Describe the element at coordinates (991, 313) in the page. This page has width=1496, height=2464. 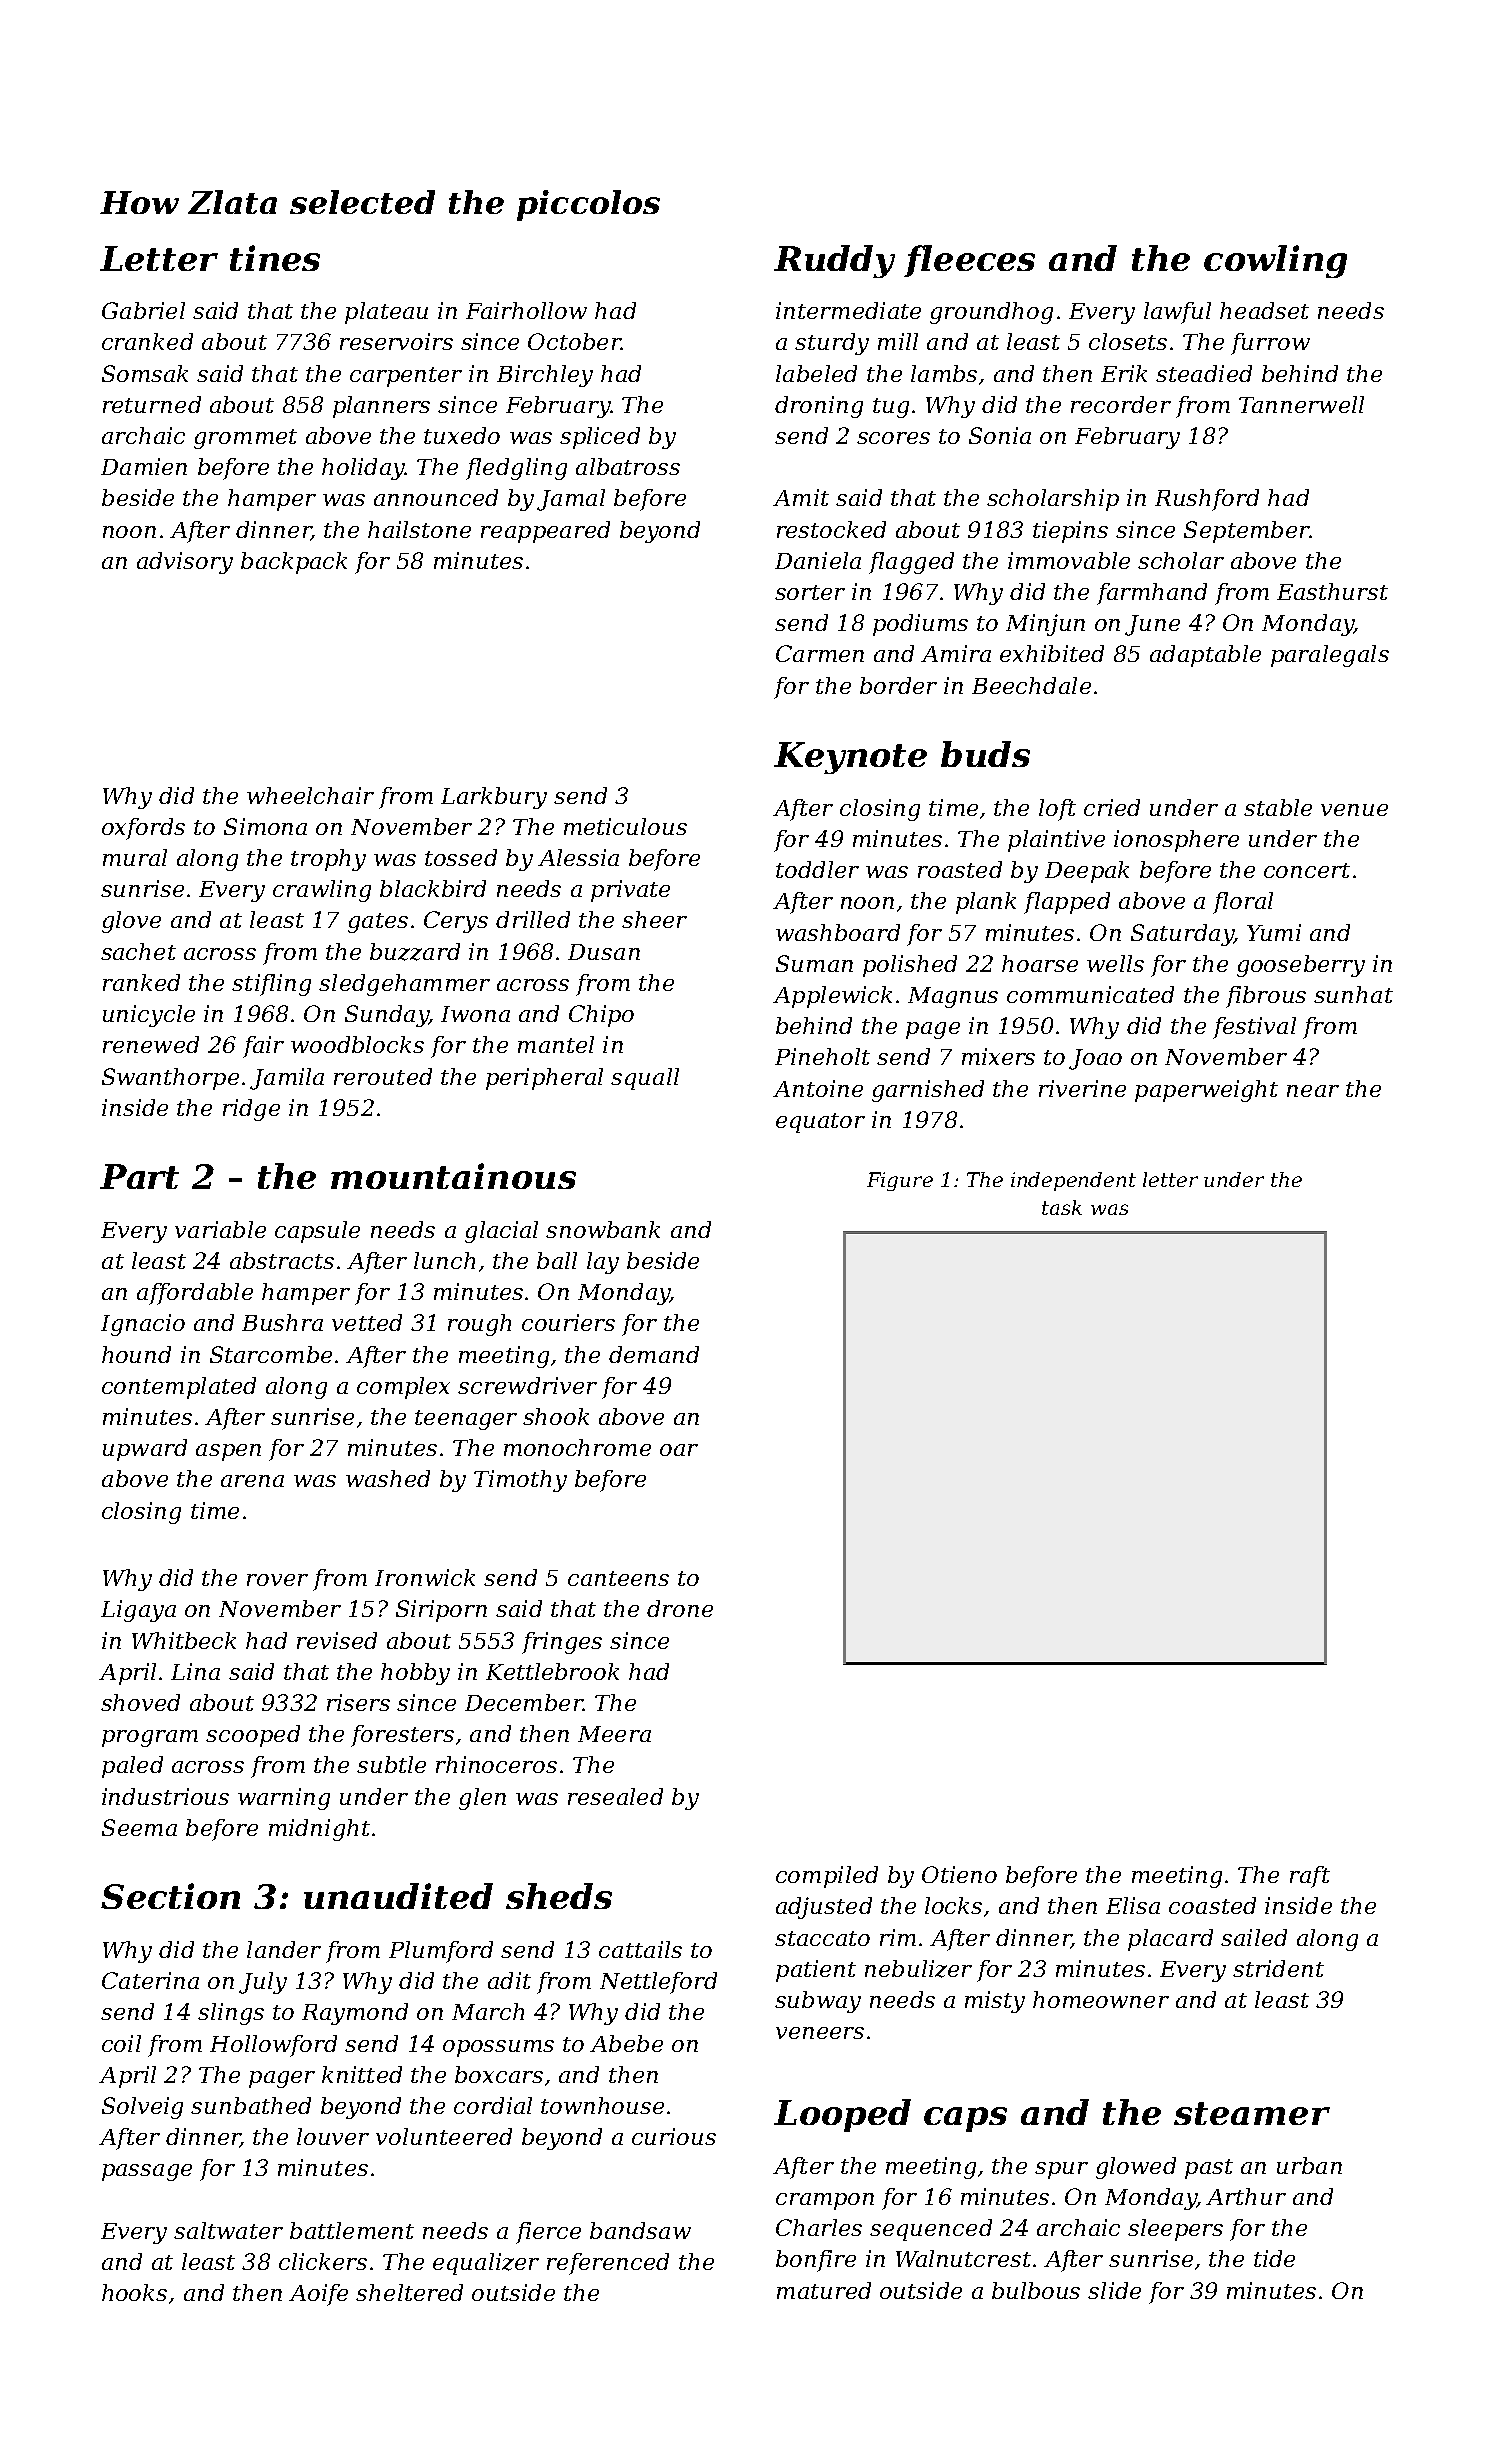
I see `groundhog` at that location.
